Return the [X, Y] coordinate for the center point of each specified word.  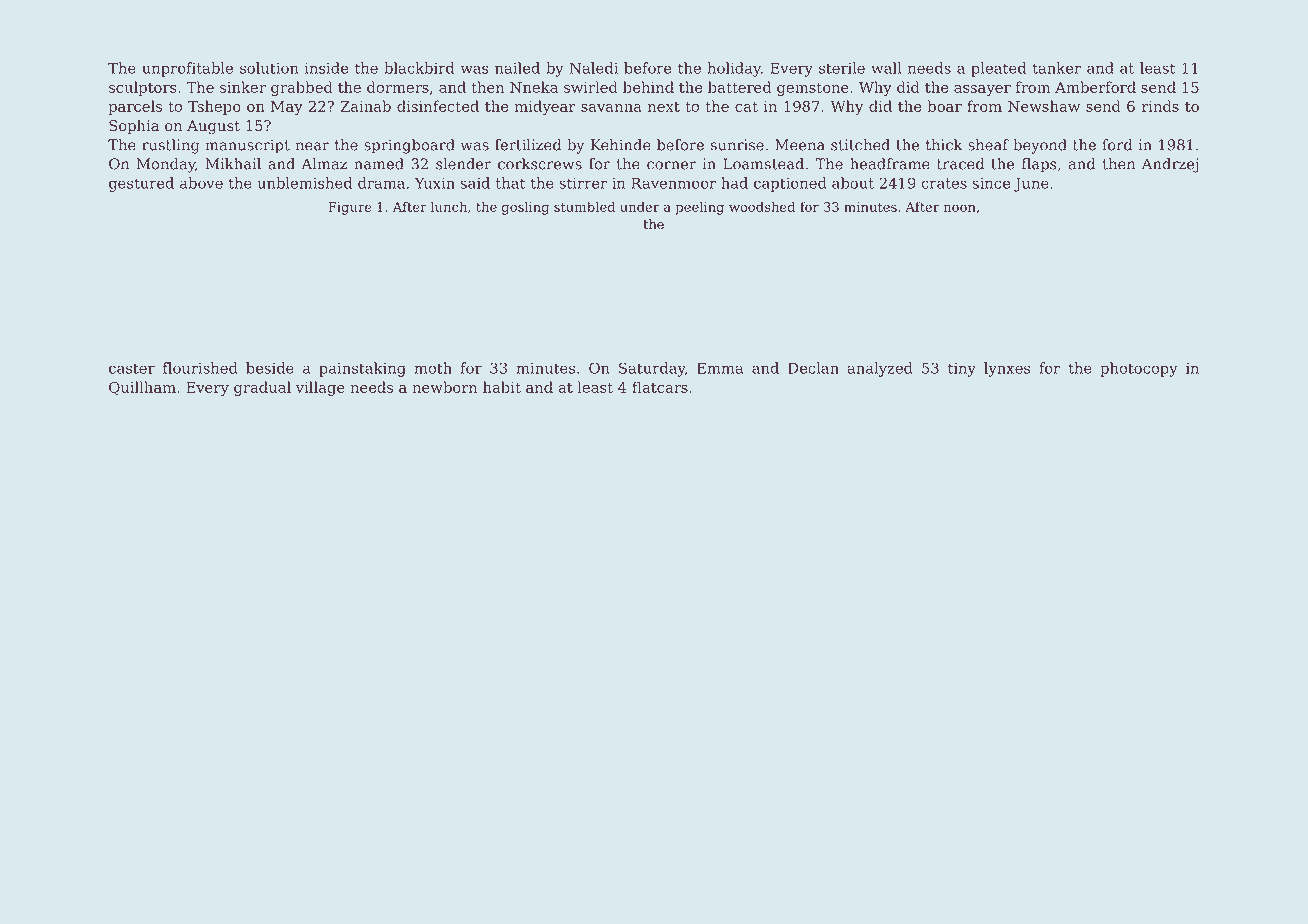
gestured [141, 184]
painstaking [362, 369]
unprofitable [187, 69]
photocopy [1139, 369]
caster [132, 368]
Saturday [652, 369]
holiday [734, 69]
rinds [1160, 106]
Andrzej [1170, 165]
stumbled [584, 206]
